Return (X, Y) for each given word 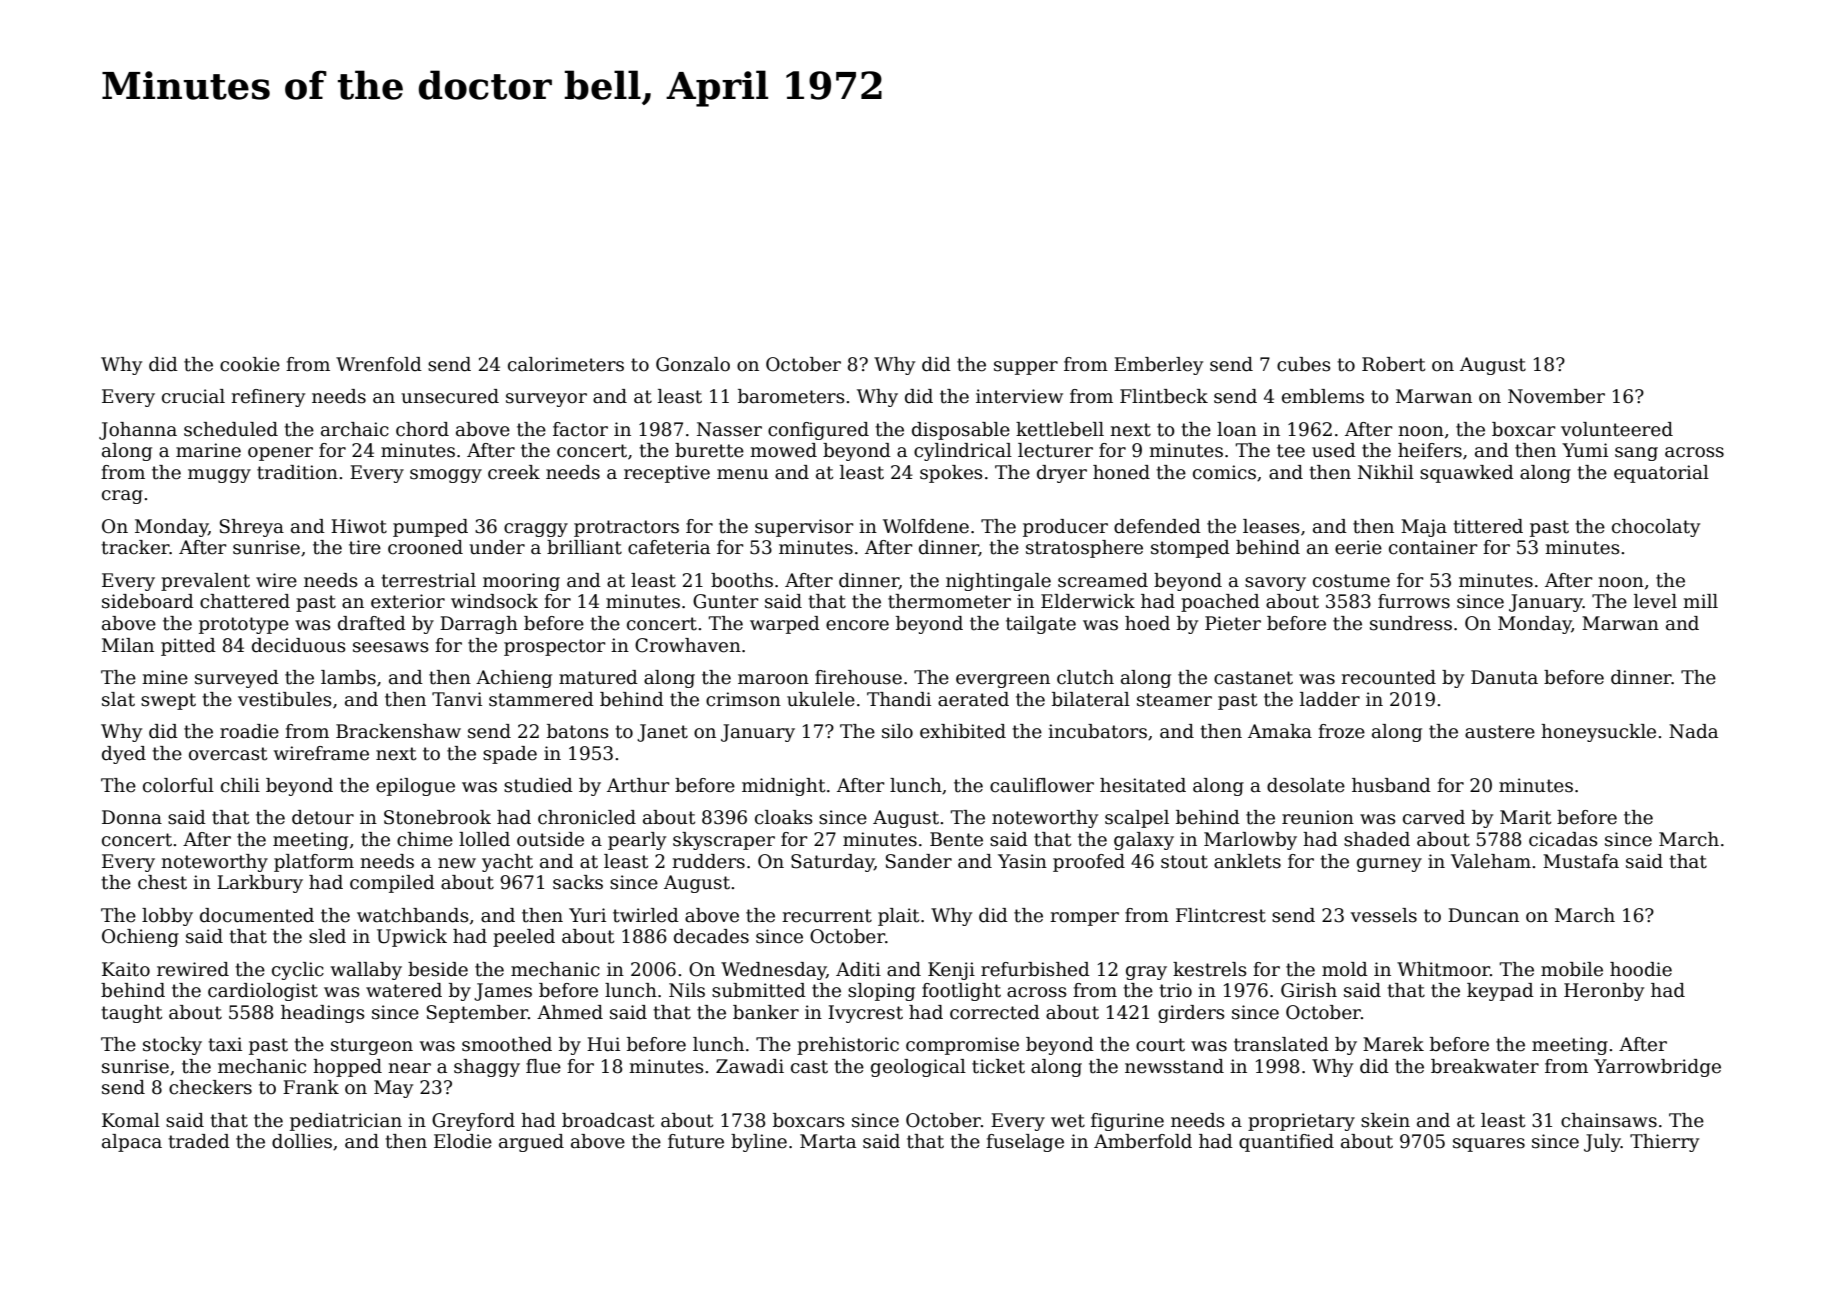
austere (1500, 732)
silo (897, 731)
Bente (956, 839)
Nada (1693, 731)
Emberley (1158, 366)
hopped (347, 1068)
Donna (132, 817)
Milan (128, 645)
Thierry (1664, 1143)
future (696, 1141)
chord (422, 429)
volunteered (1617, 429)
